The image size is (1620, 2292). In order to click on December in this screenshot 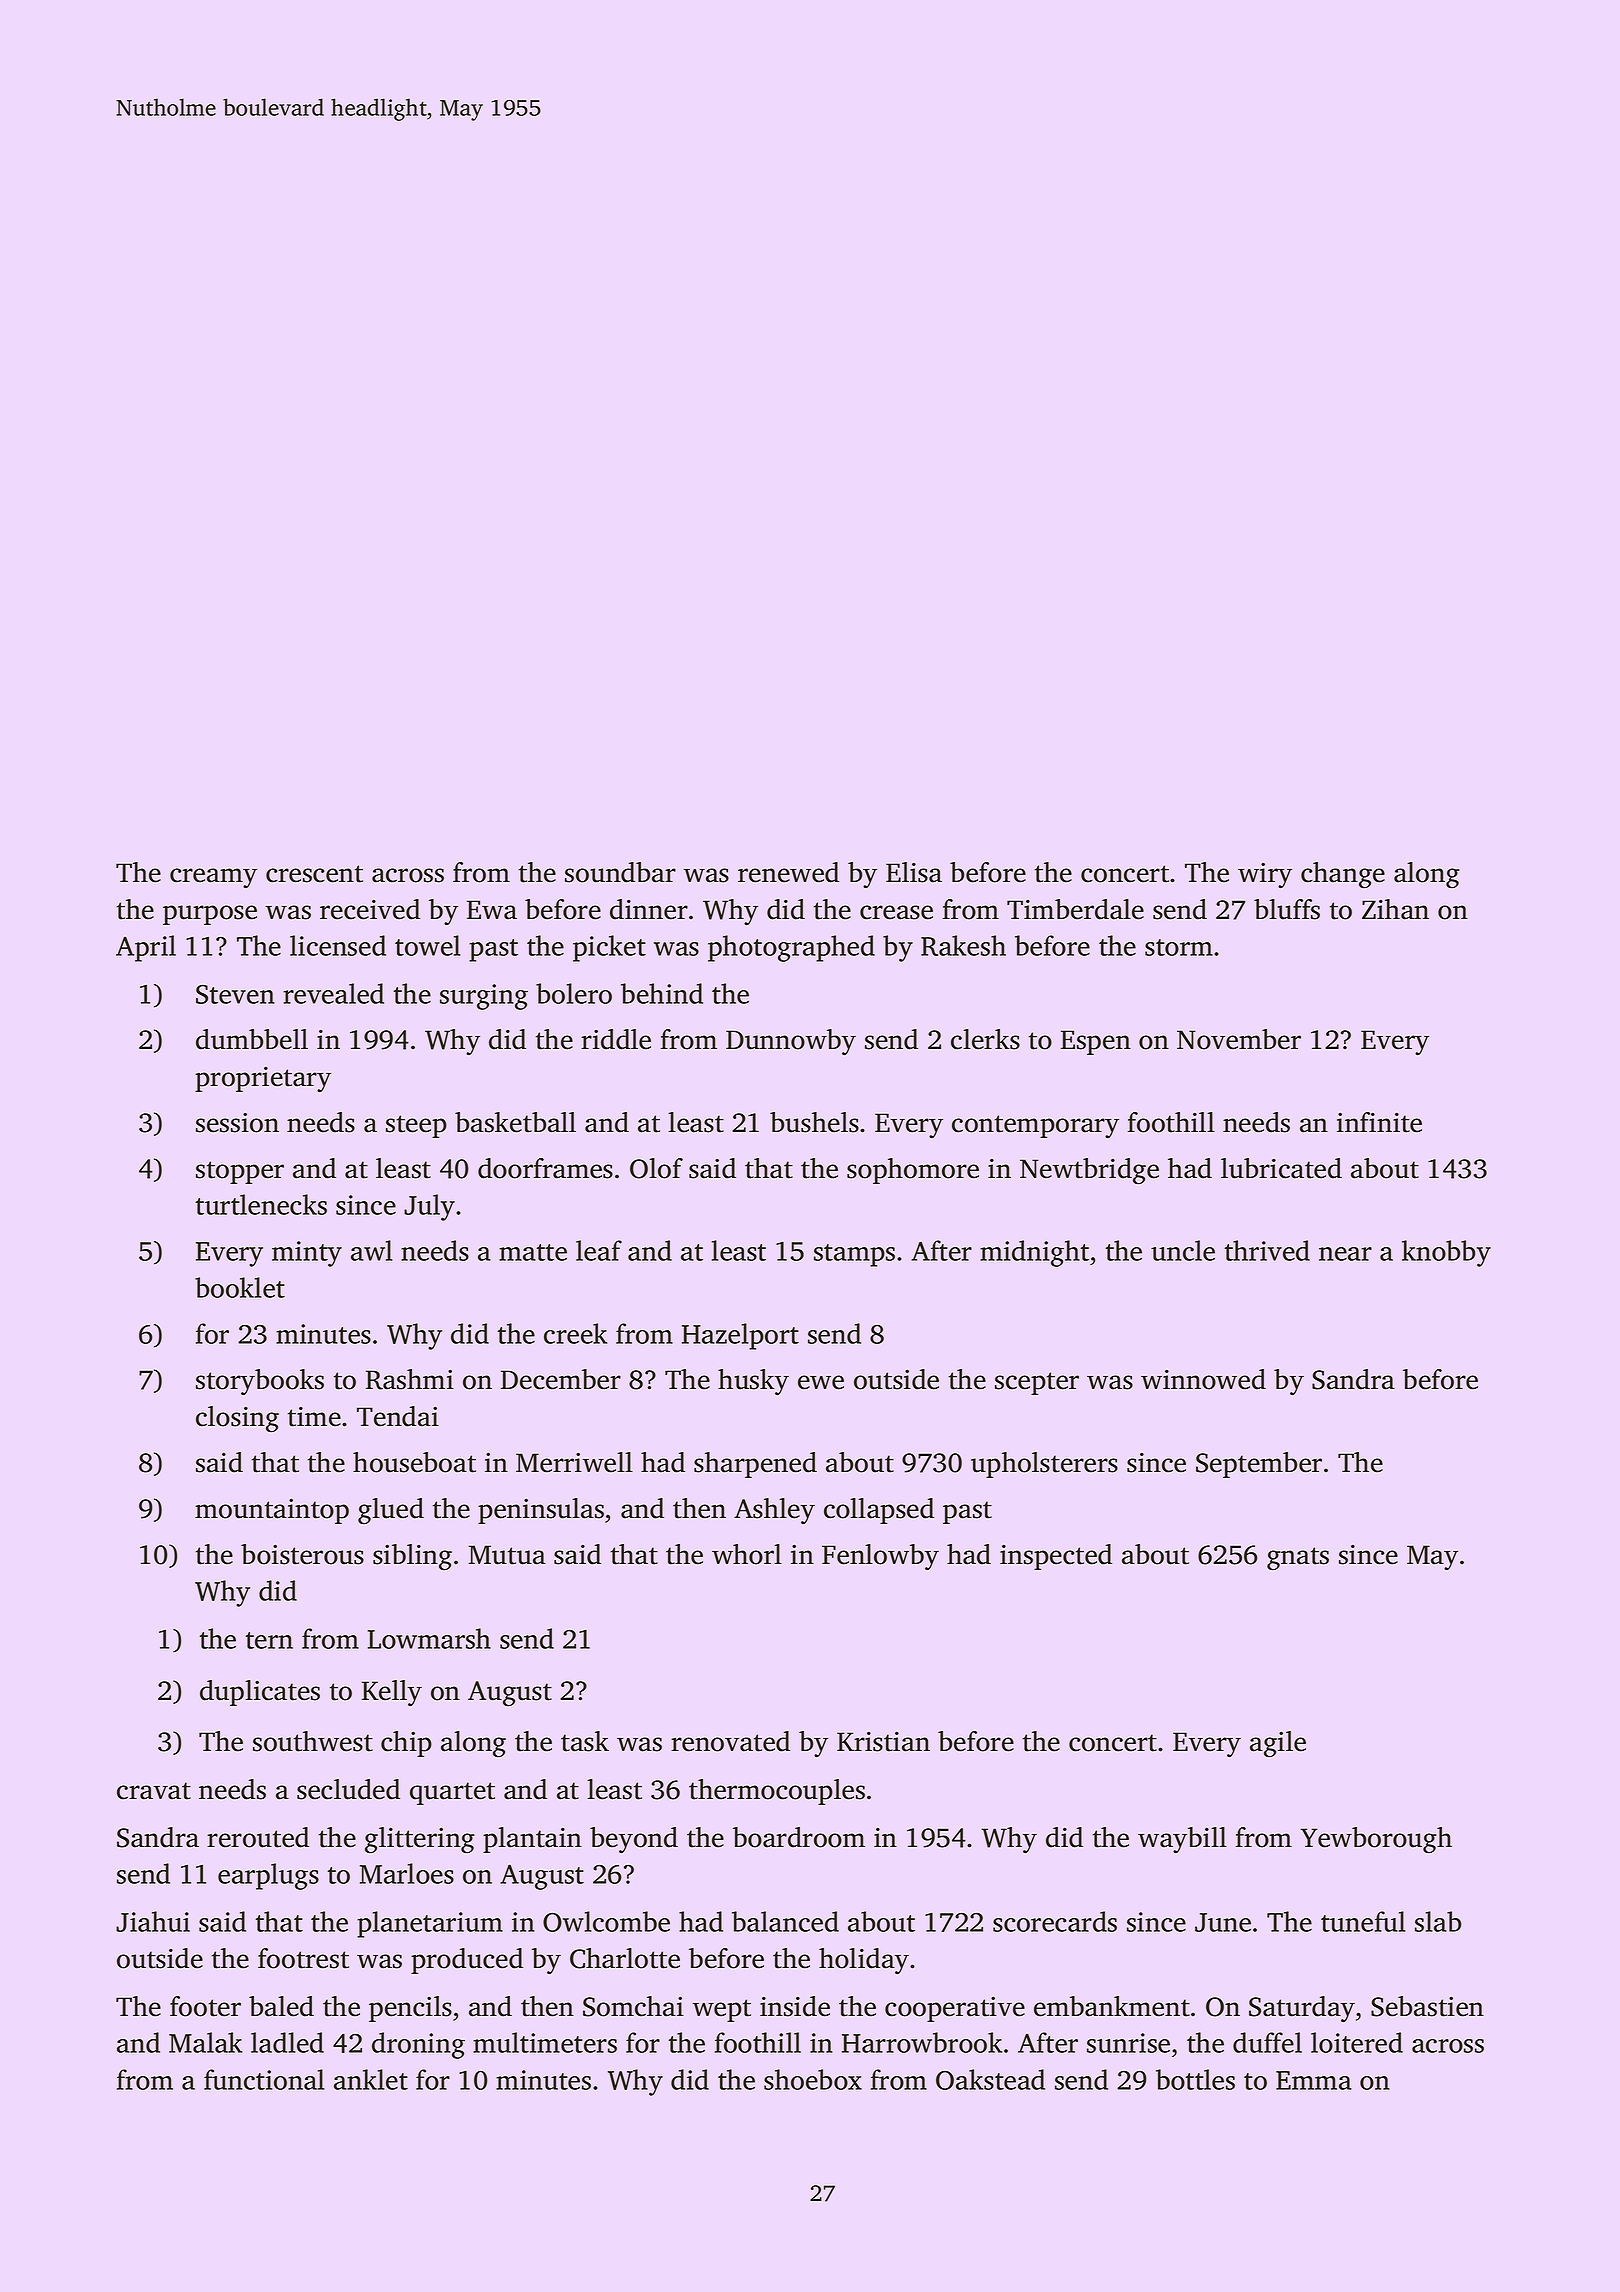, I will do `click(561, 1379)`.
